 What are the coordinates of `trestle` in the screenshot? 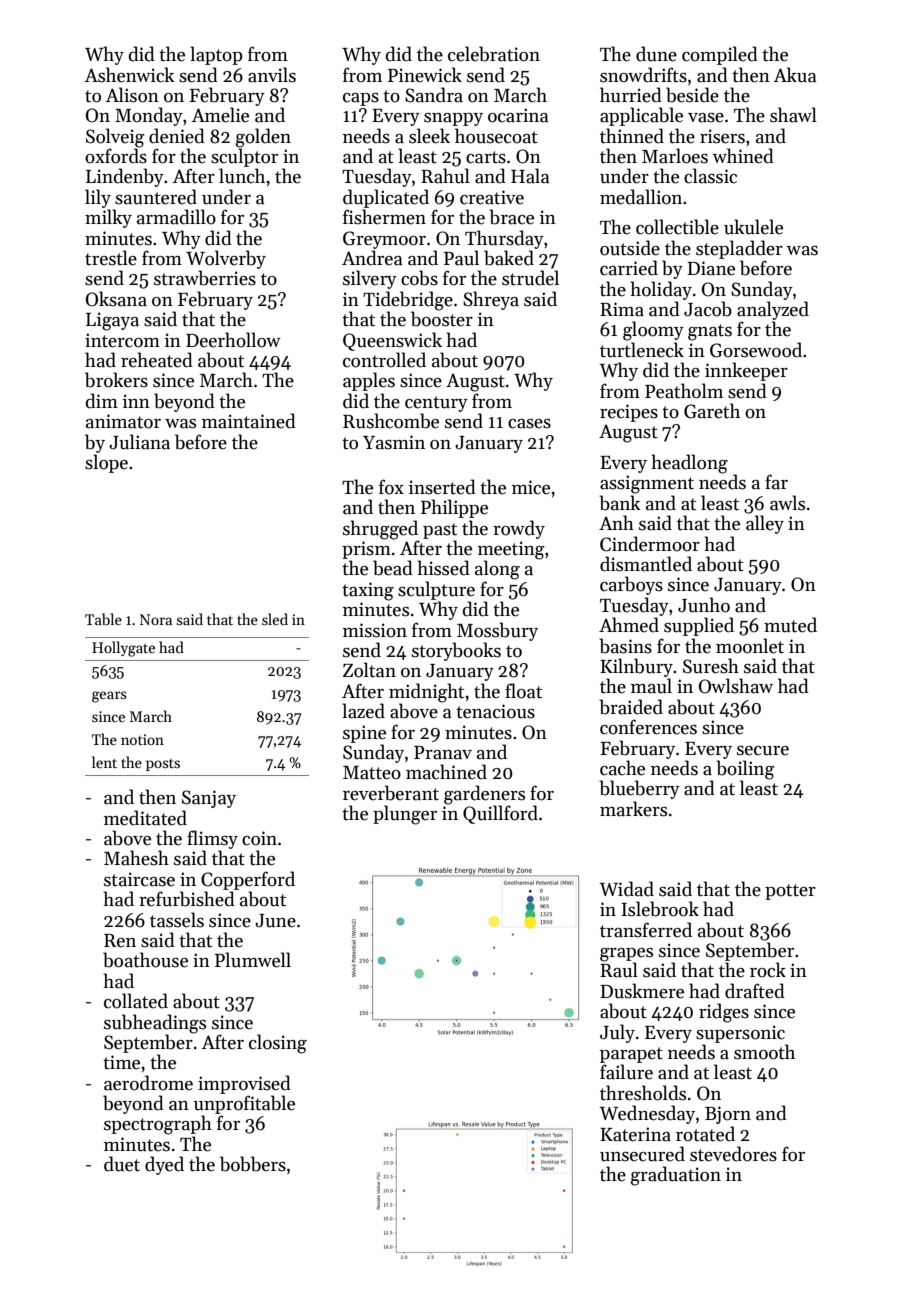 It's located at (111, 258).
